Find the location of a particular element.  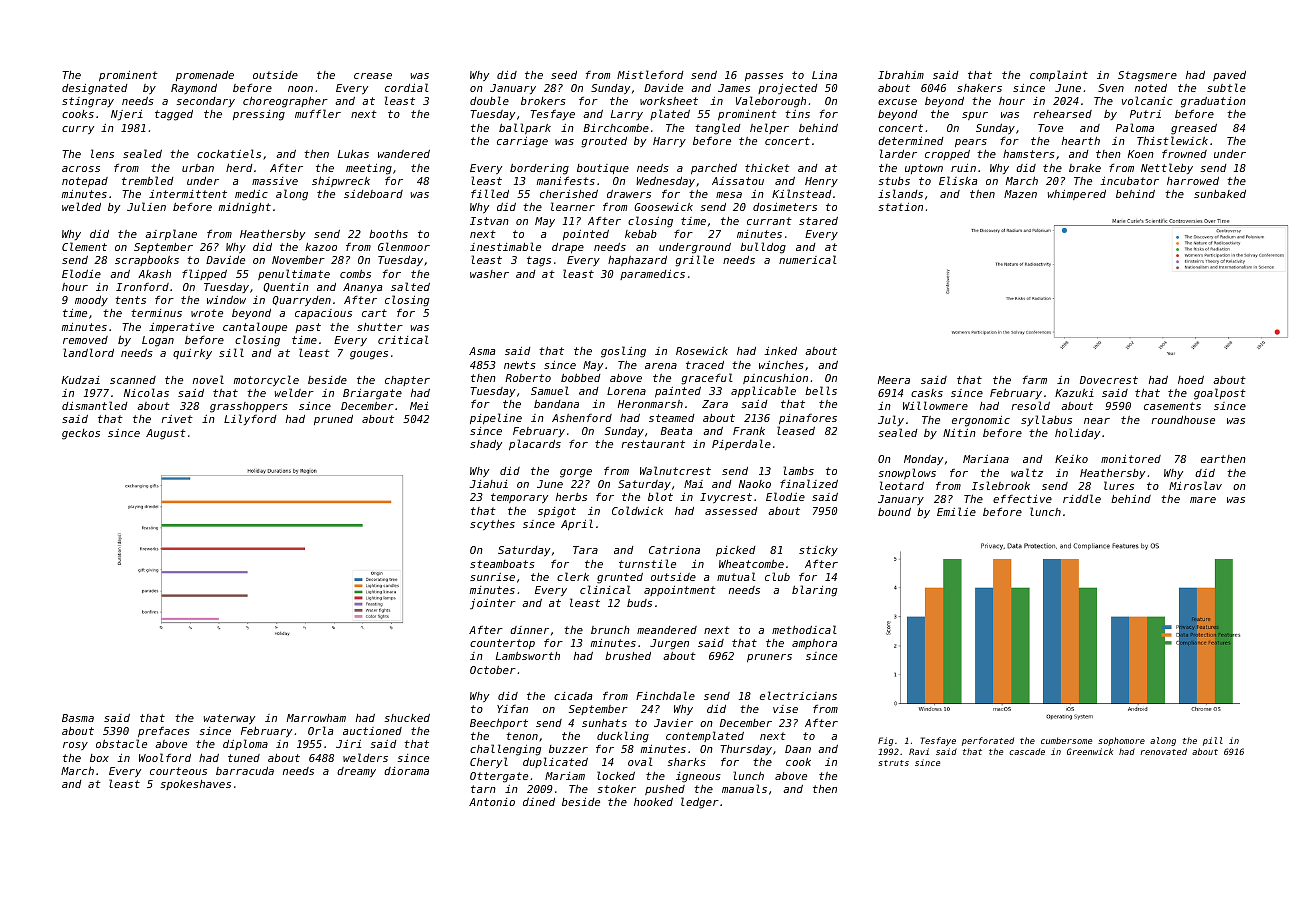

notepad is located at coordinates (85, 182).
